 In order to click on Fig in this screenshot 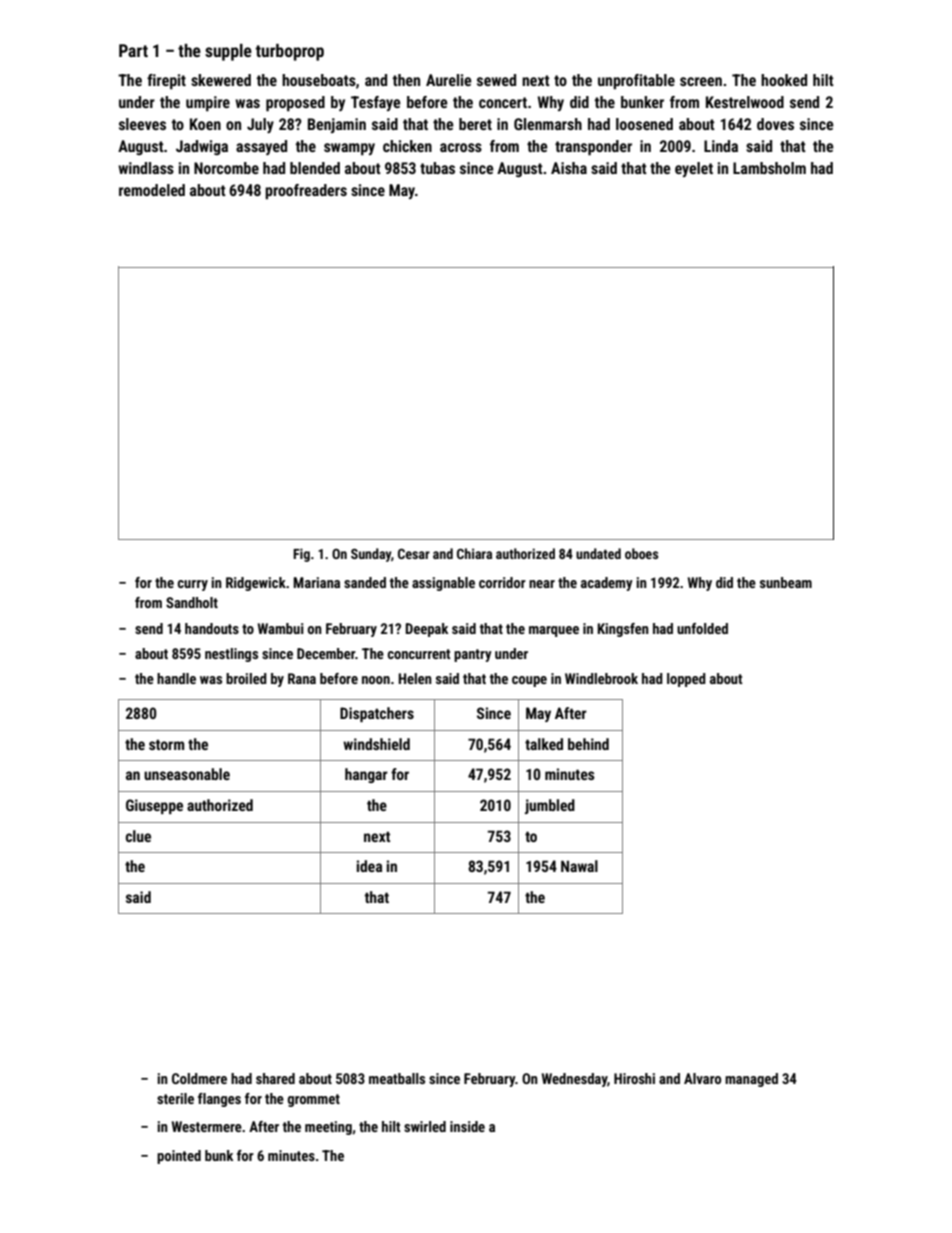, I will do `click(301, 555)`.
